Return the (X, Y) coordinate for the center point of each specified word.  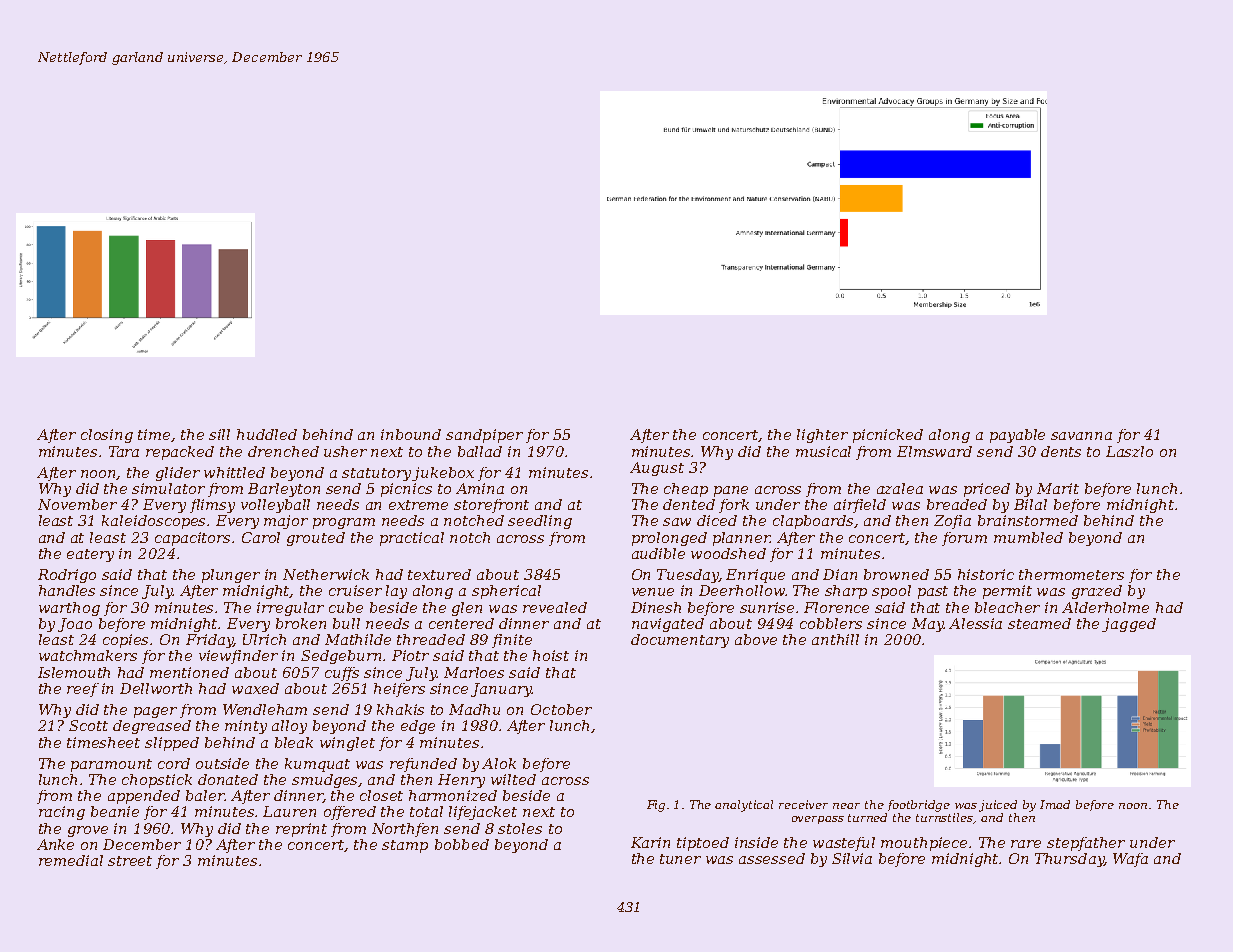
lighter (822, 436)
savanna (1081, 436)
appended (144, 797)
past (933, 592)
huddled (267, 434)
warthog (69, 609)
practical (412, 539)
